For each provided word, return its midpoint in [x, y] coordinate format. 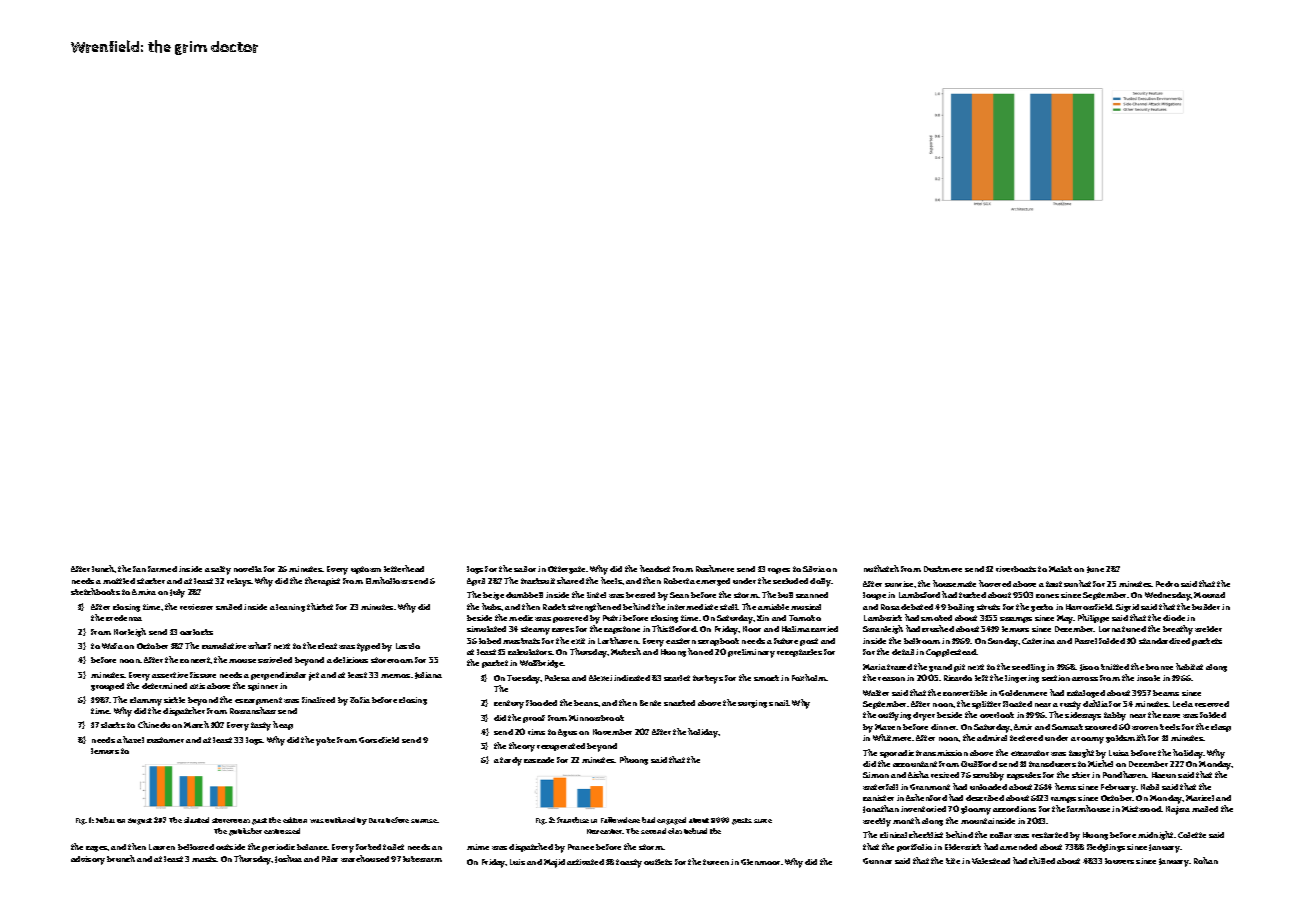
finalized [318, 700]
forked [368, 847]
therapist [322, 581]
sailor [525, 569]
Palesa [557, 678]
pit [959, 668]
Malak [1060, 569]
